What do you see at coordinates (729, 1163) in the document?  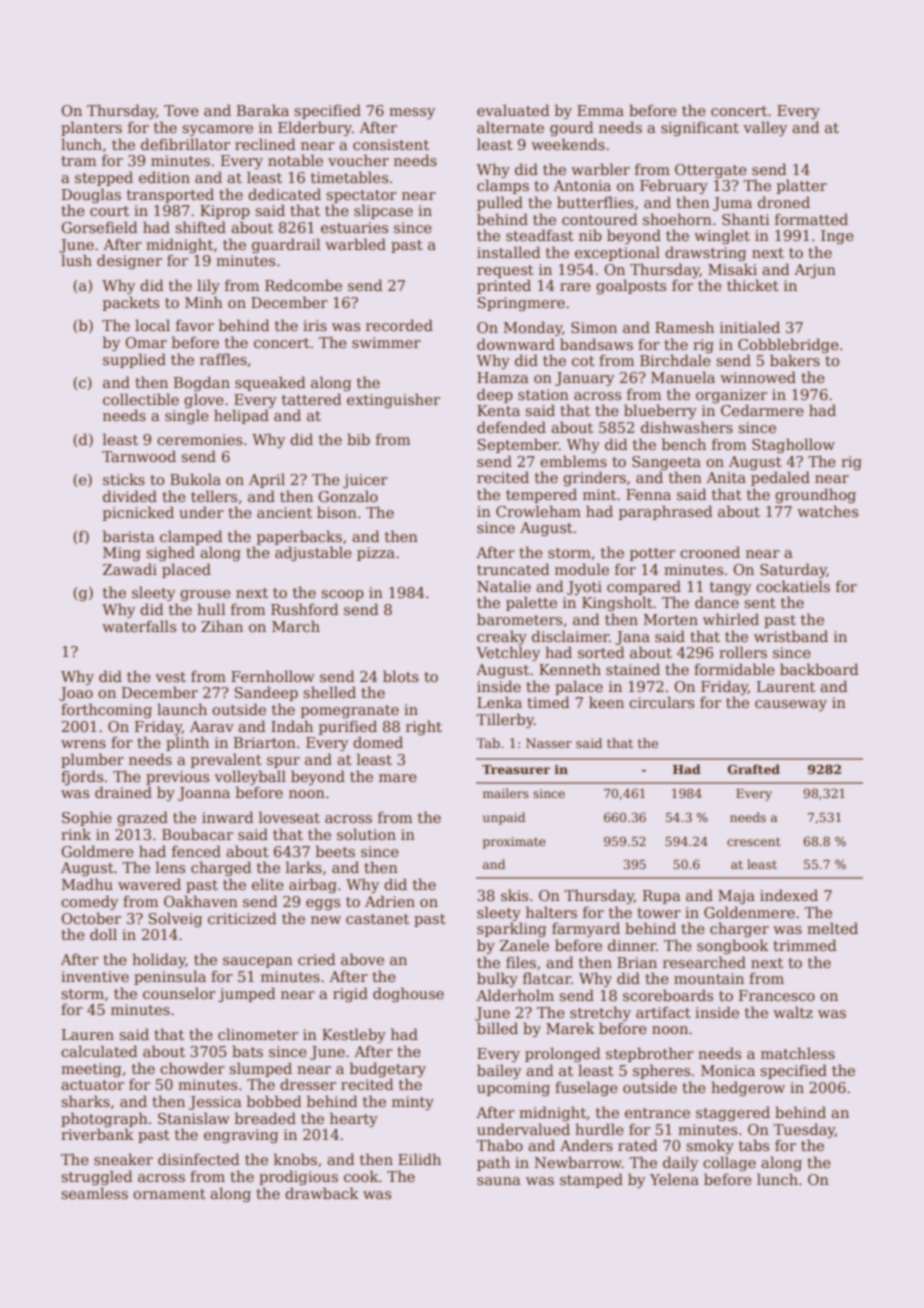 I see `collage` at bounding box center [729, 1163].
